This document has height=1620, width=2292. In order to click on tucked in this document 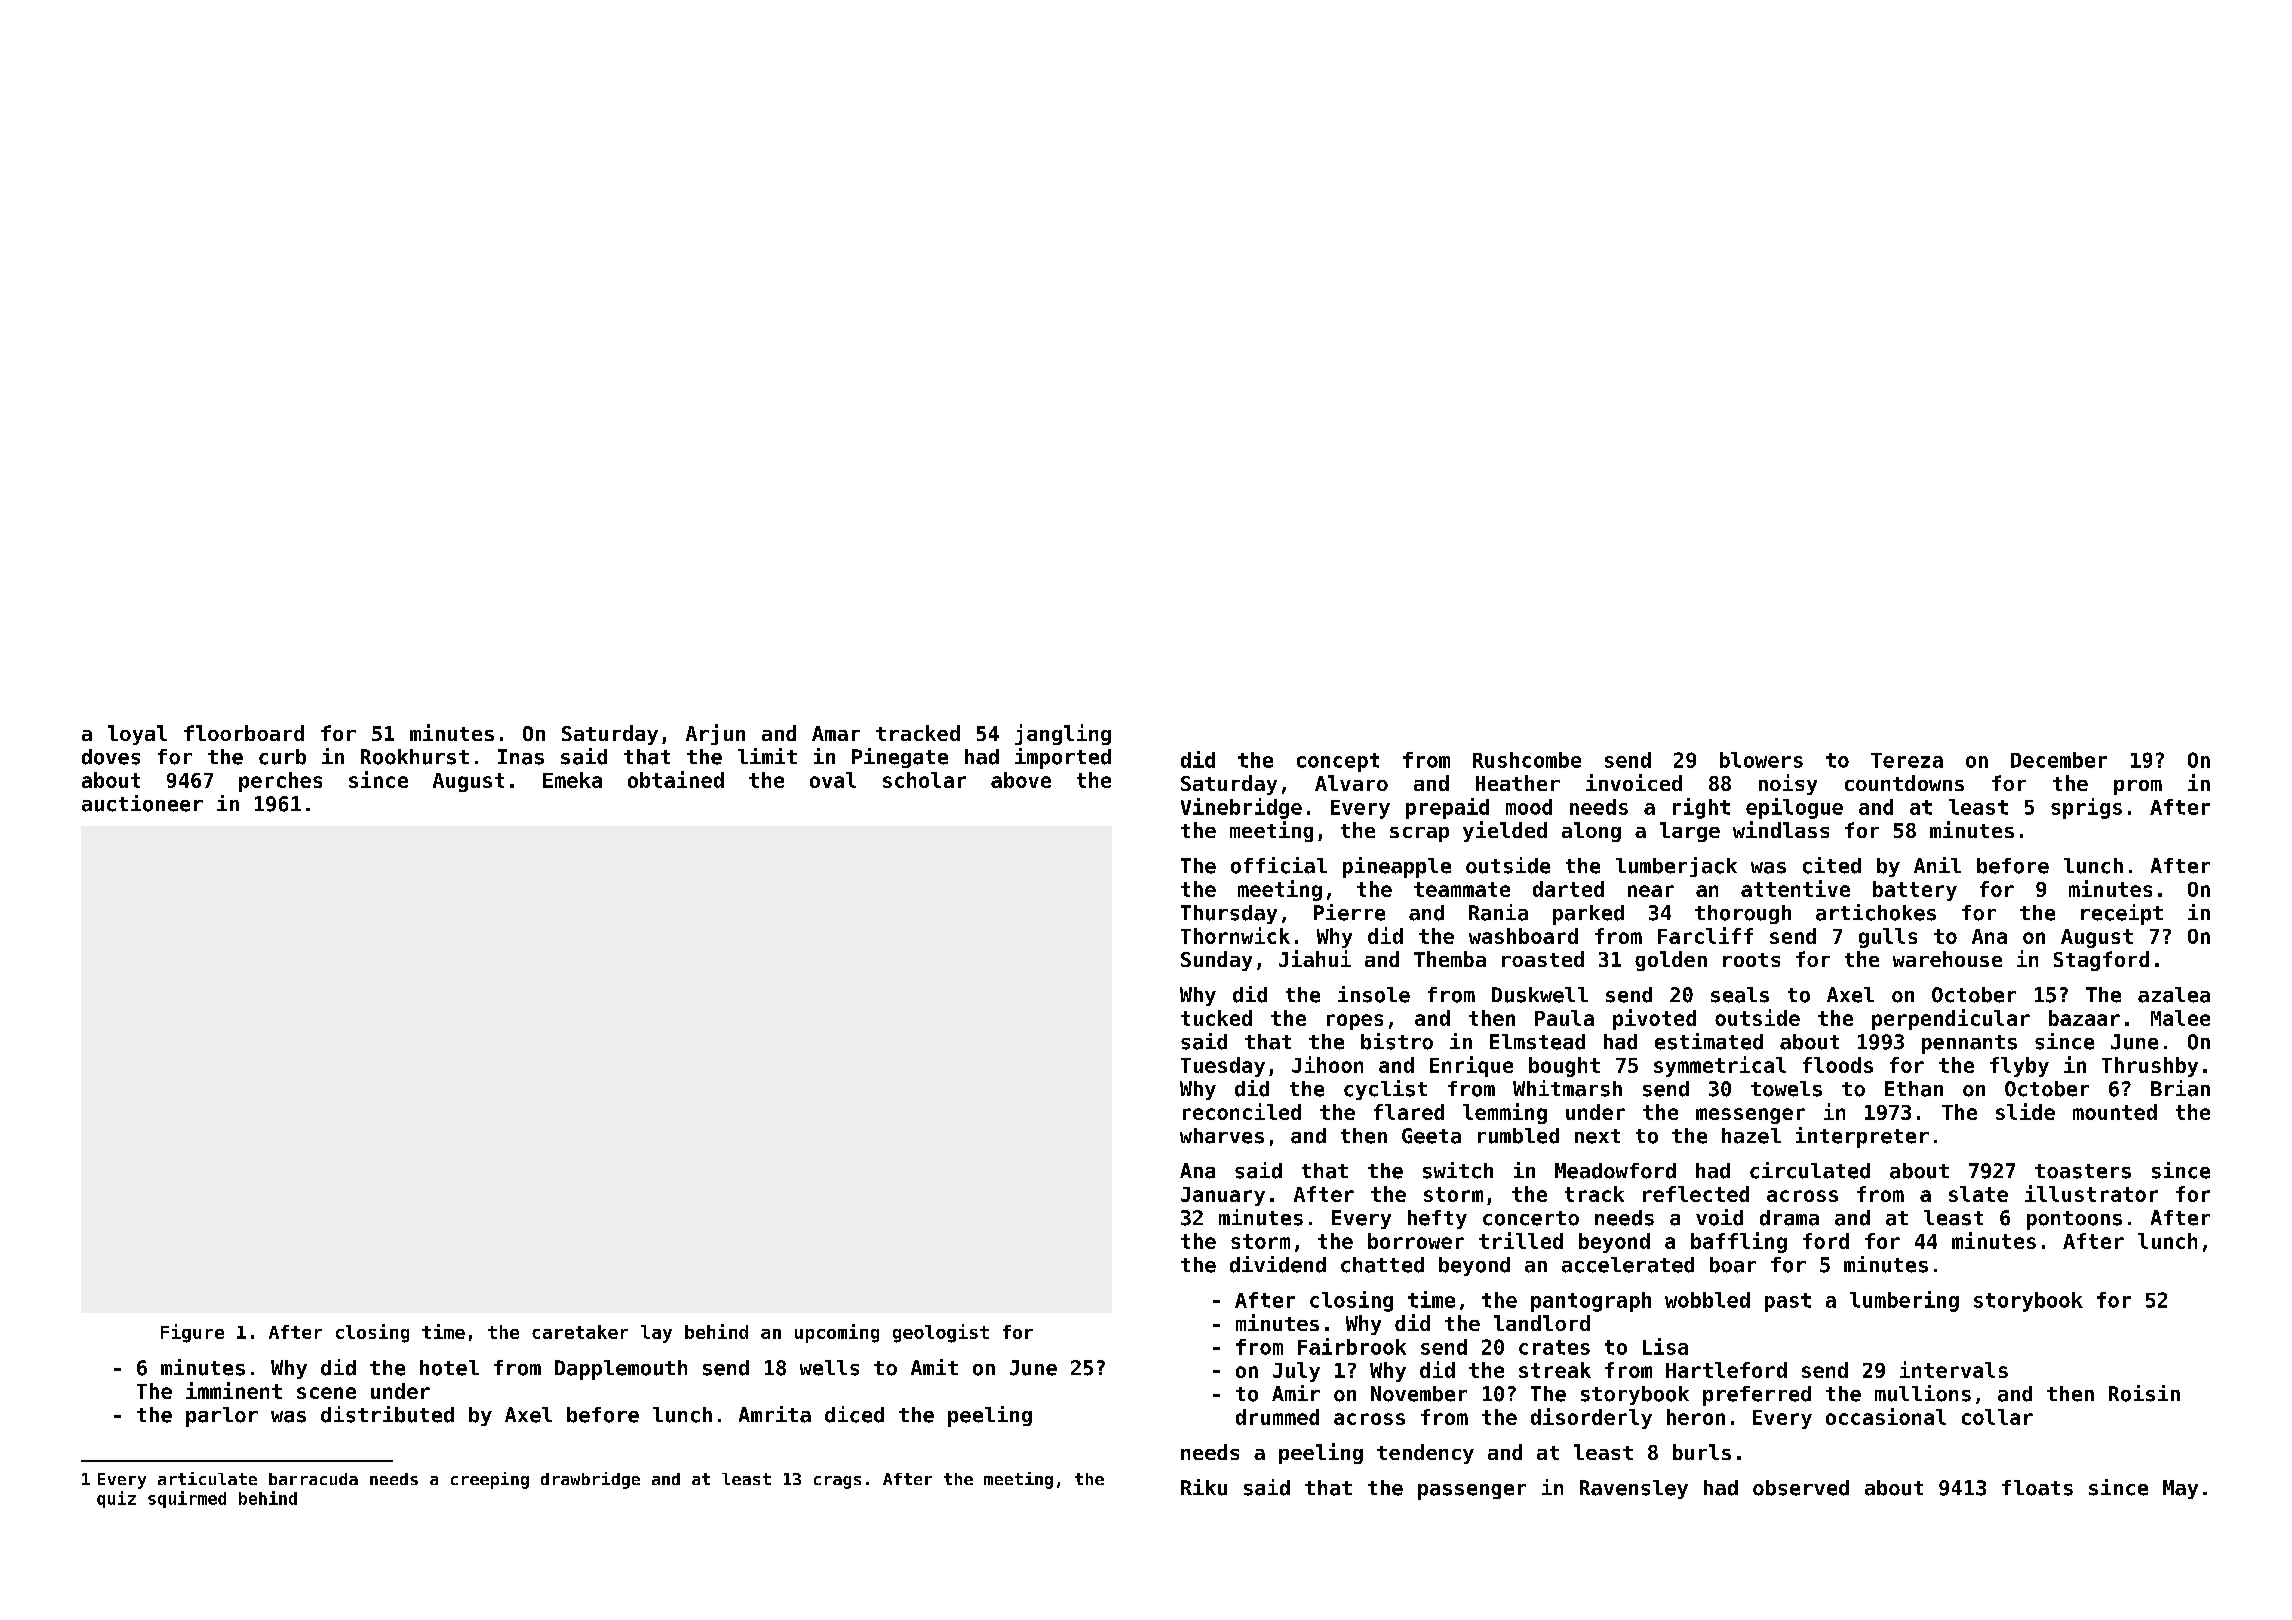, I will do `click(1216, 1018)`.
